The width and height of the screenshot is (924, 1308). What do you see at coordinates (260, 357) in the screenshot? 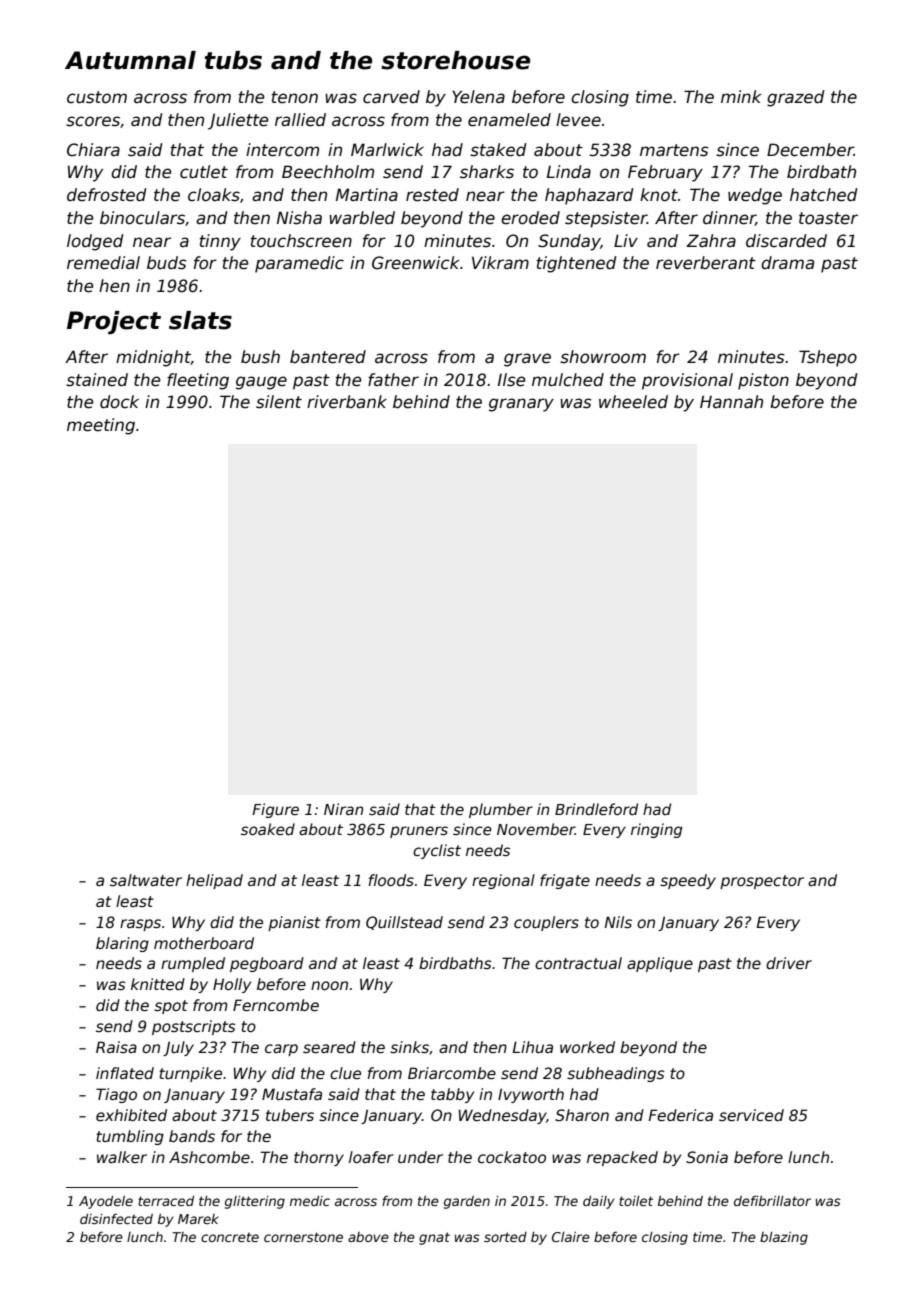
I see `bush` at bounding box center [260, 357].
